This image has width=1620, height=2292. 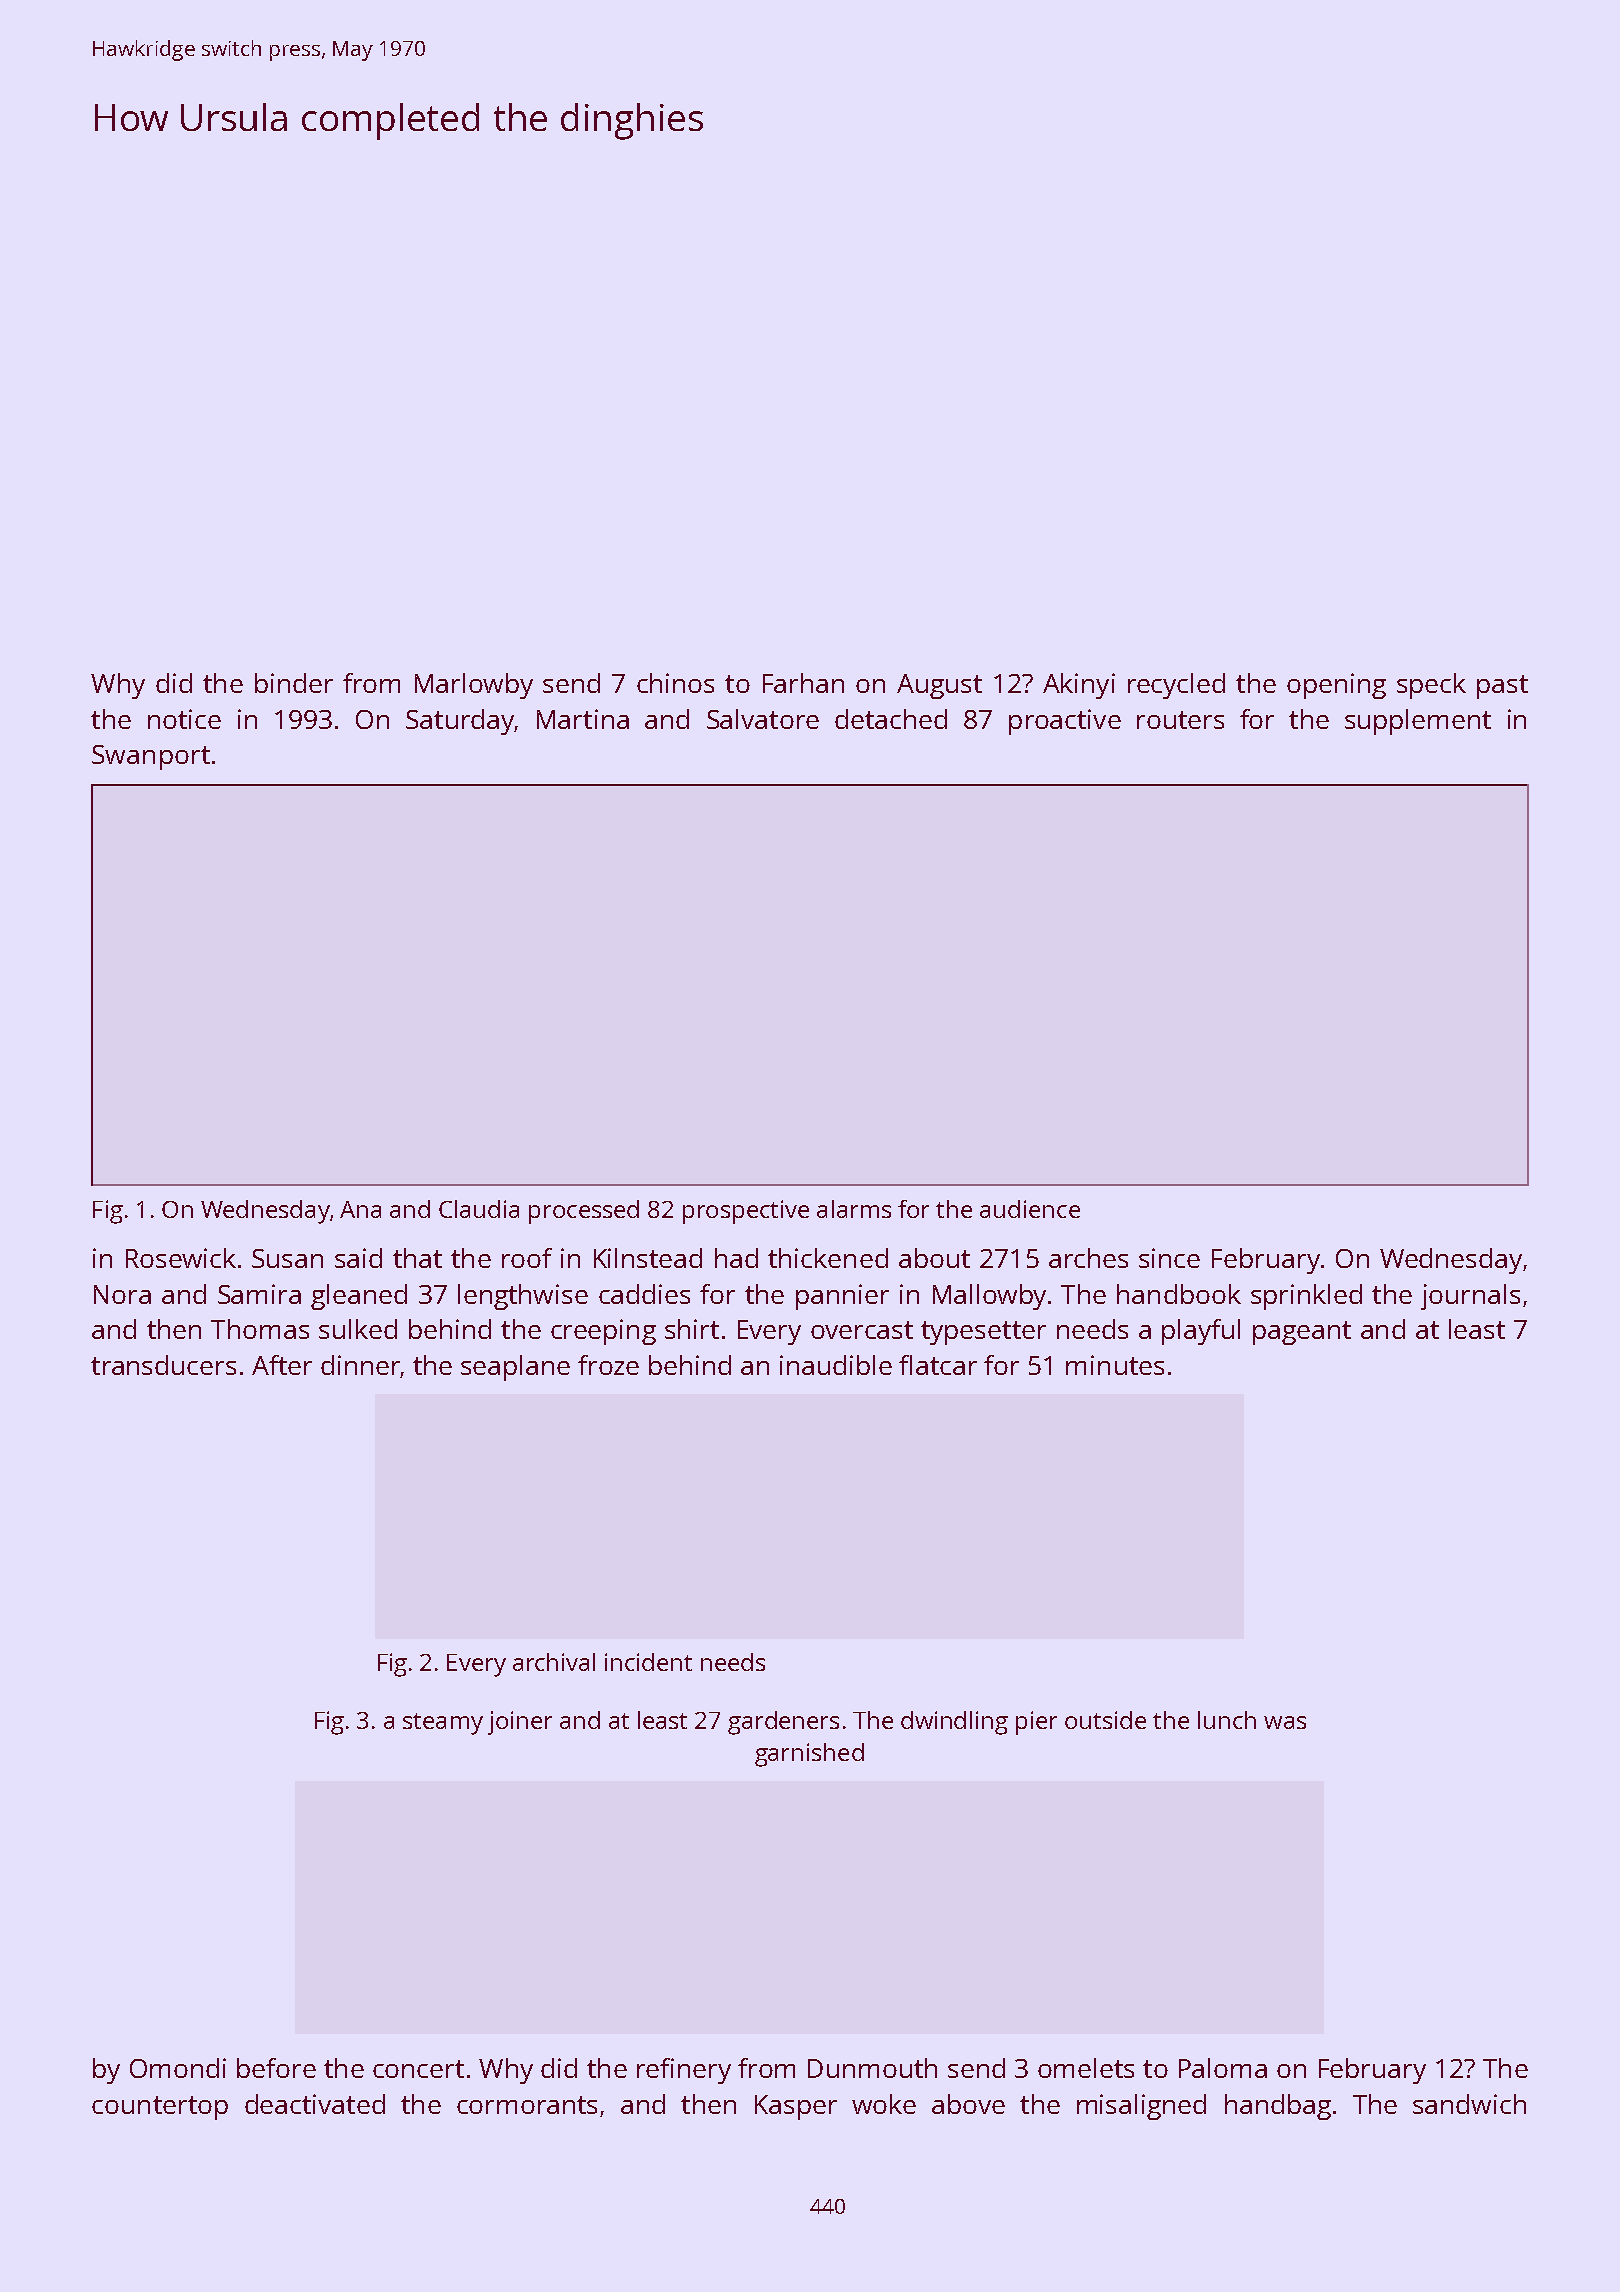 What do you see at coordinates (151, 757) in the image?
I see `Swanport` at bounding box center [151, 757].
